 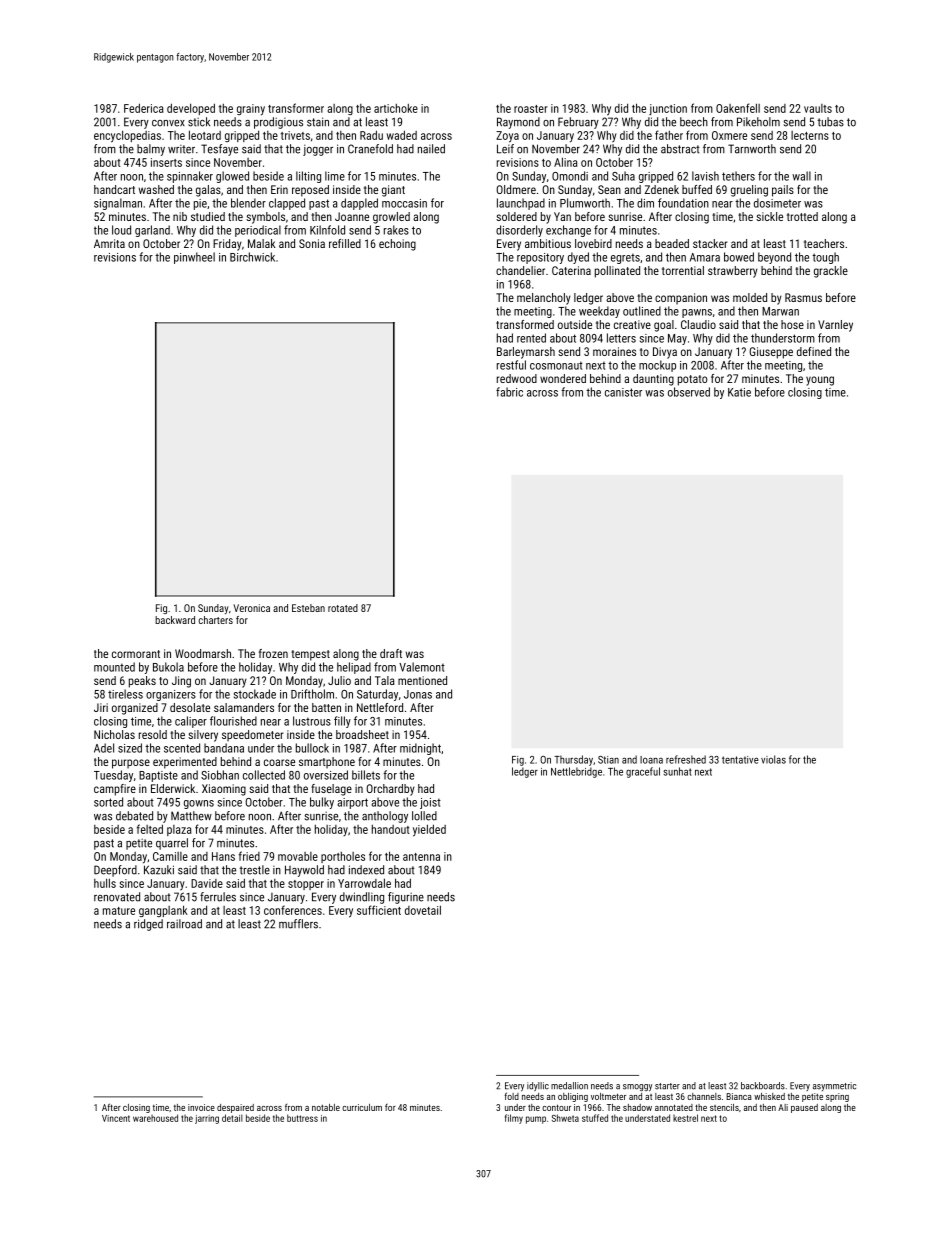 I want to click on fabric, so click(x=509, y=392).
